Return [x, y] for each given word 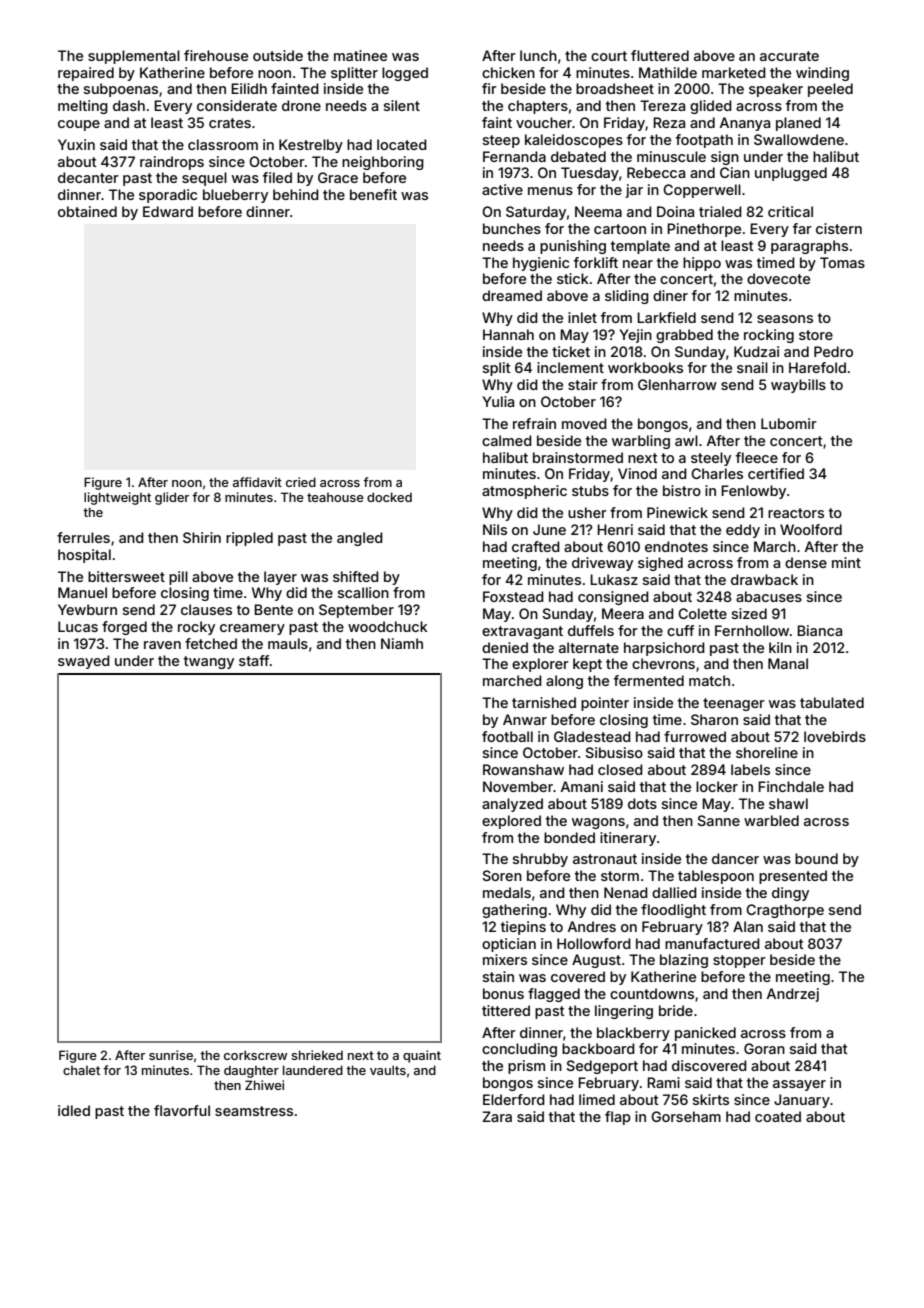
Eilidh [249, 88]
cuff [680, 630]
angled [360, 539]
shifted [356, 576]
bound [816, 858]
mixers [505, 959]
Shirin [202, 537]
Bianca [819, 630]
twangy [209, 662]
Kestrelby [311, 146]
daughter [251, 1072]
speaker [776, 90]
